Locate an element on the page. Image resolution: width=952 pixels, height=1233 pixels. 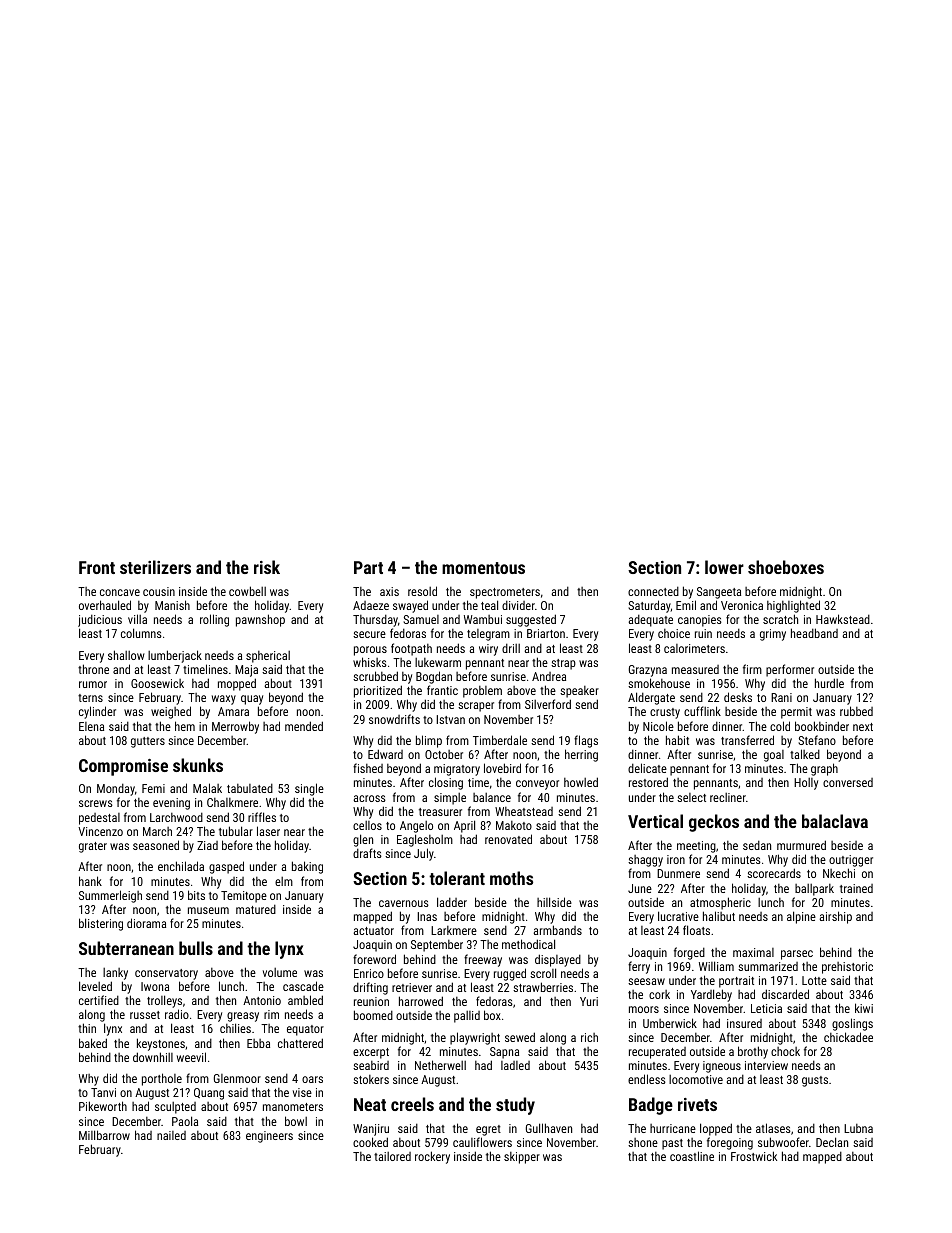
momentous is located at coordinates (483, 568).
